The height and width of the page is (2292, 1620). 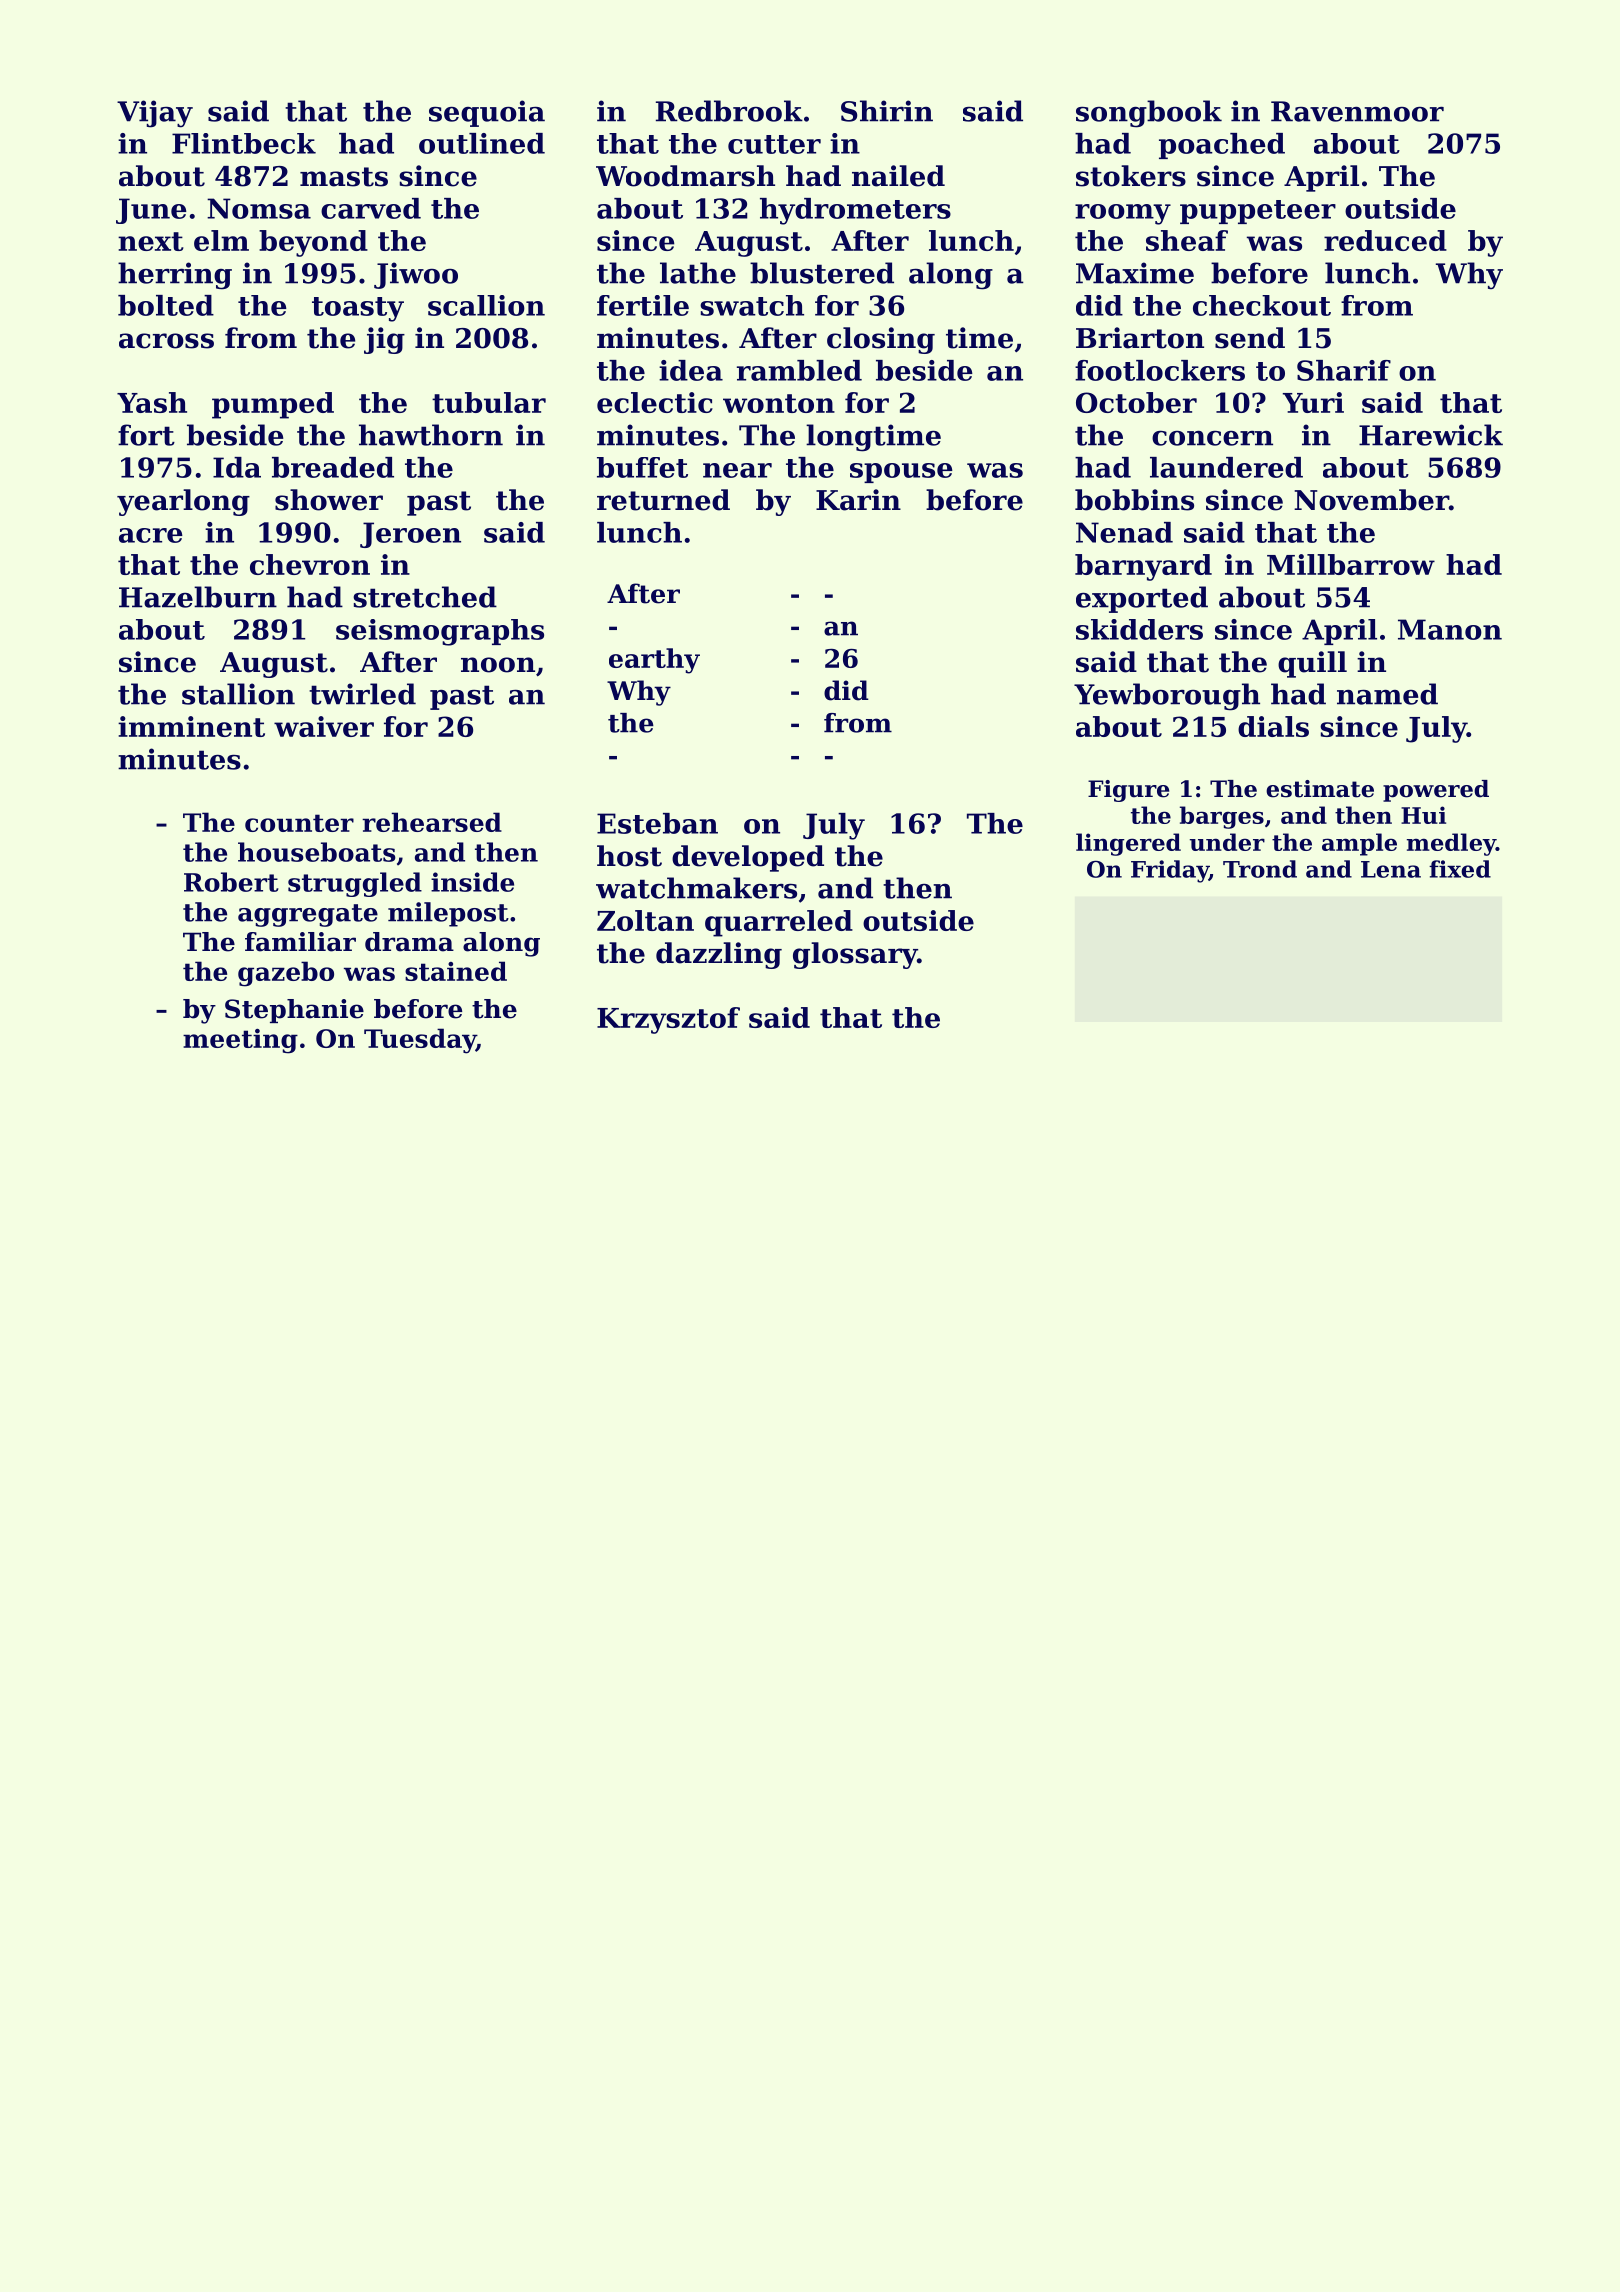 What do you see at coordinates (668, 1020) in the page?
I see `Krzysztof` at bounding box center [668, 1020].
